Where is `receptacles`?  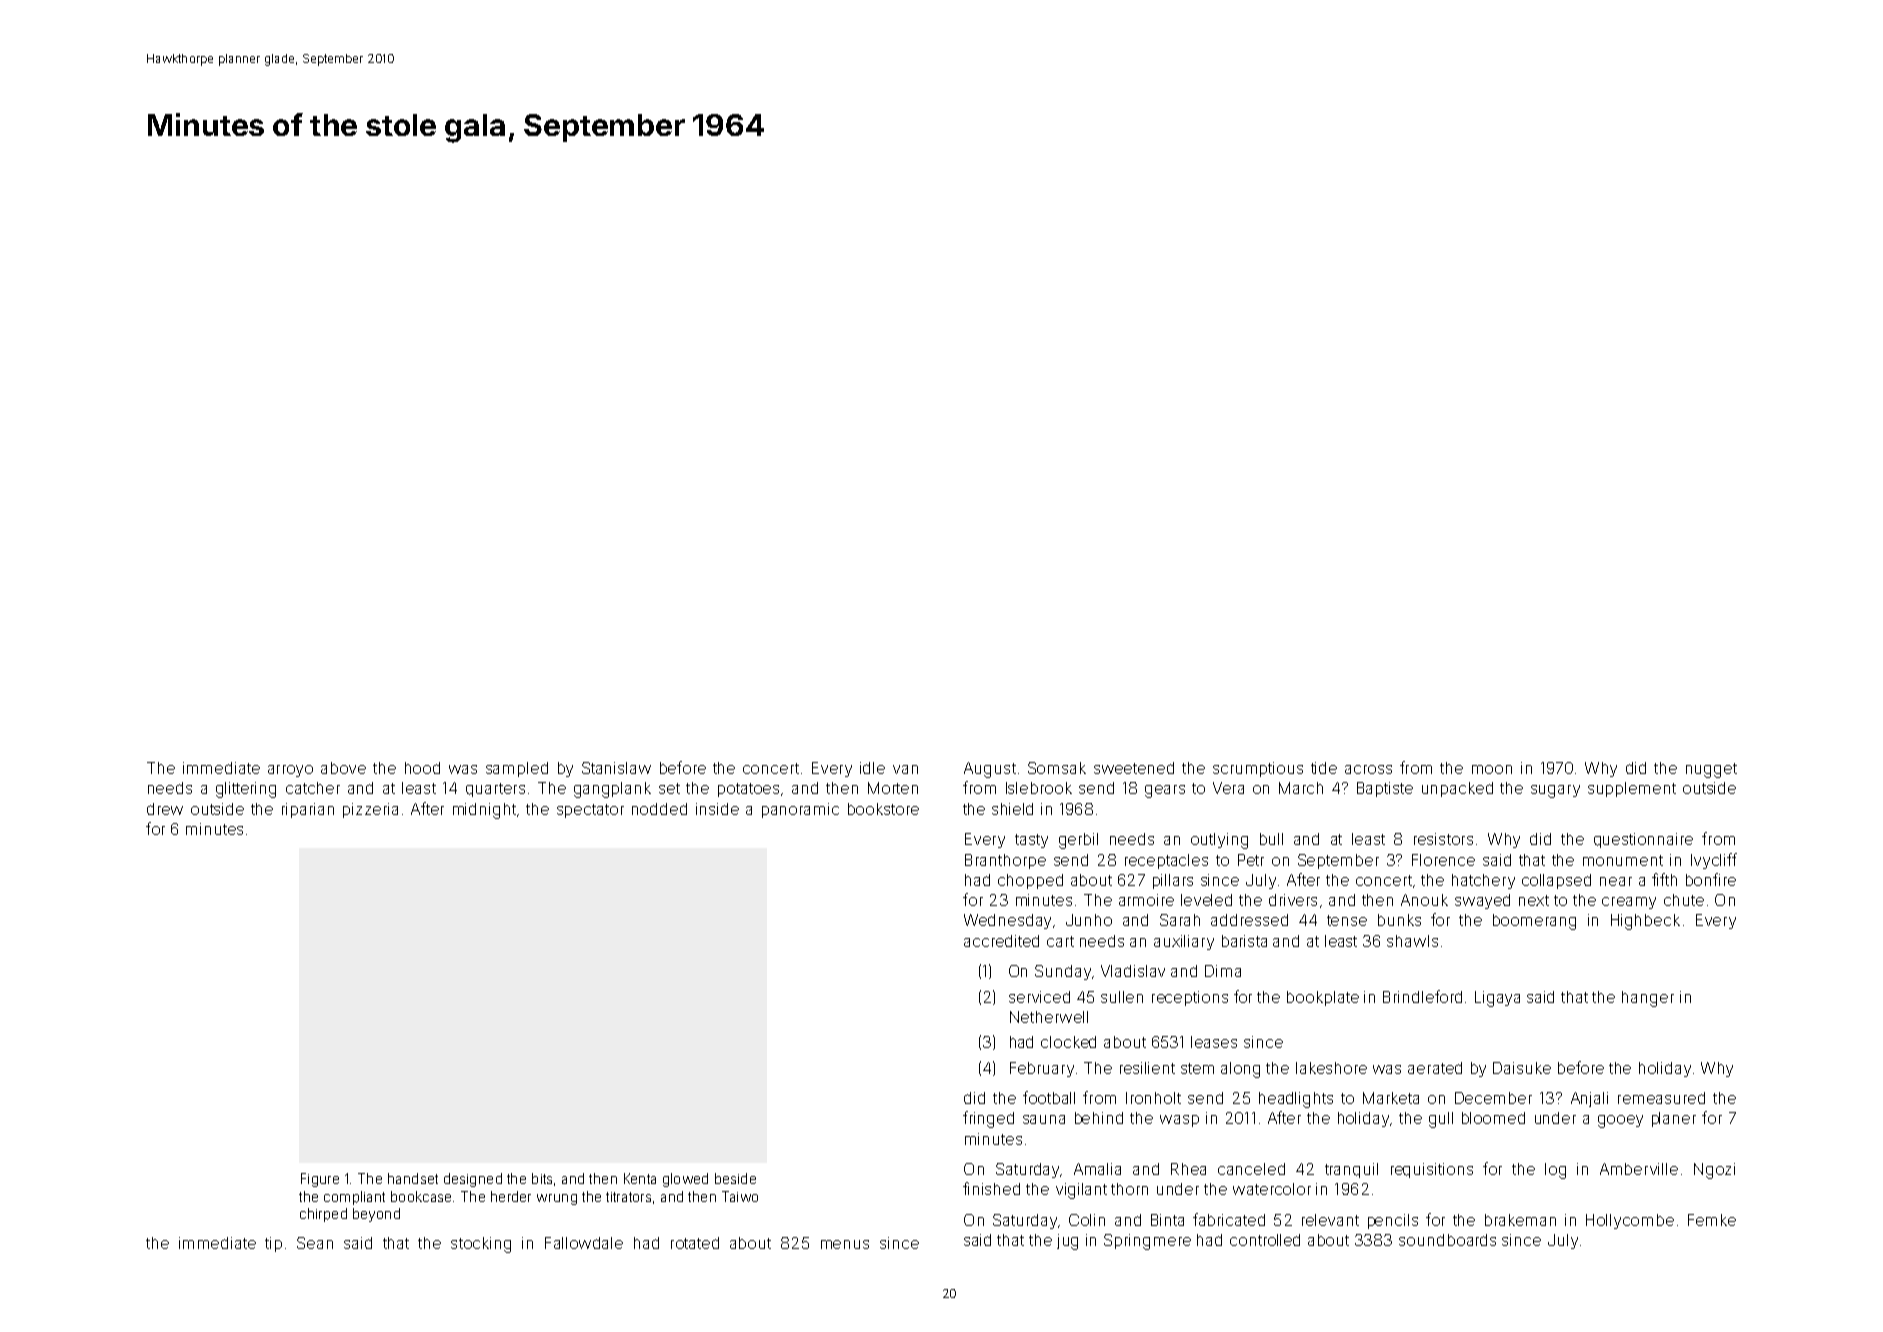
receptacles is located at coordinates (1166, 861).
